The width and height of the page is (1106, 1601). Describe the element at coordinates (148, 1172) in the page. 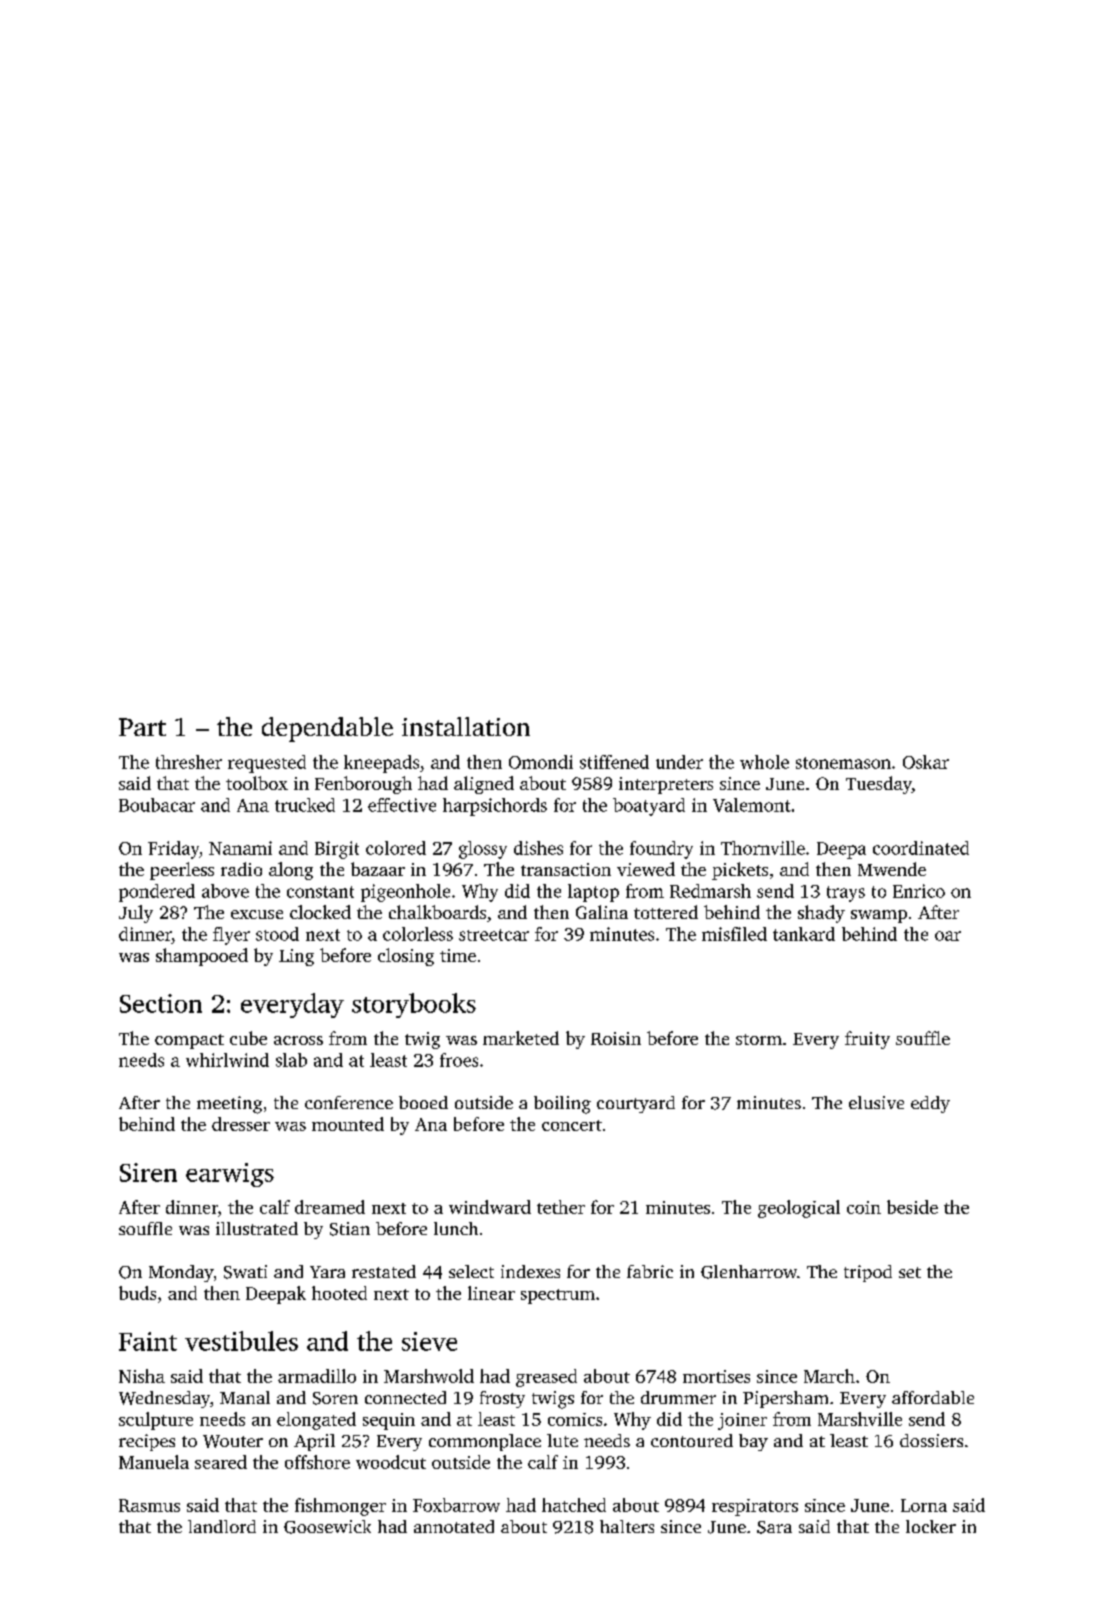

I see `Siren` at that location.
